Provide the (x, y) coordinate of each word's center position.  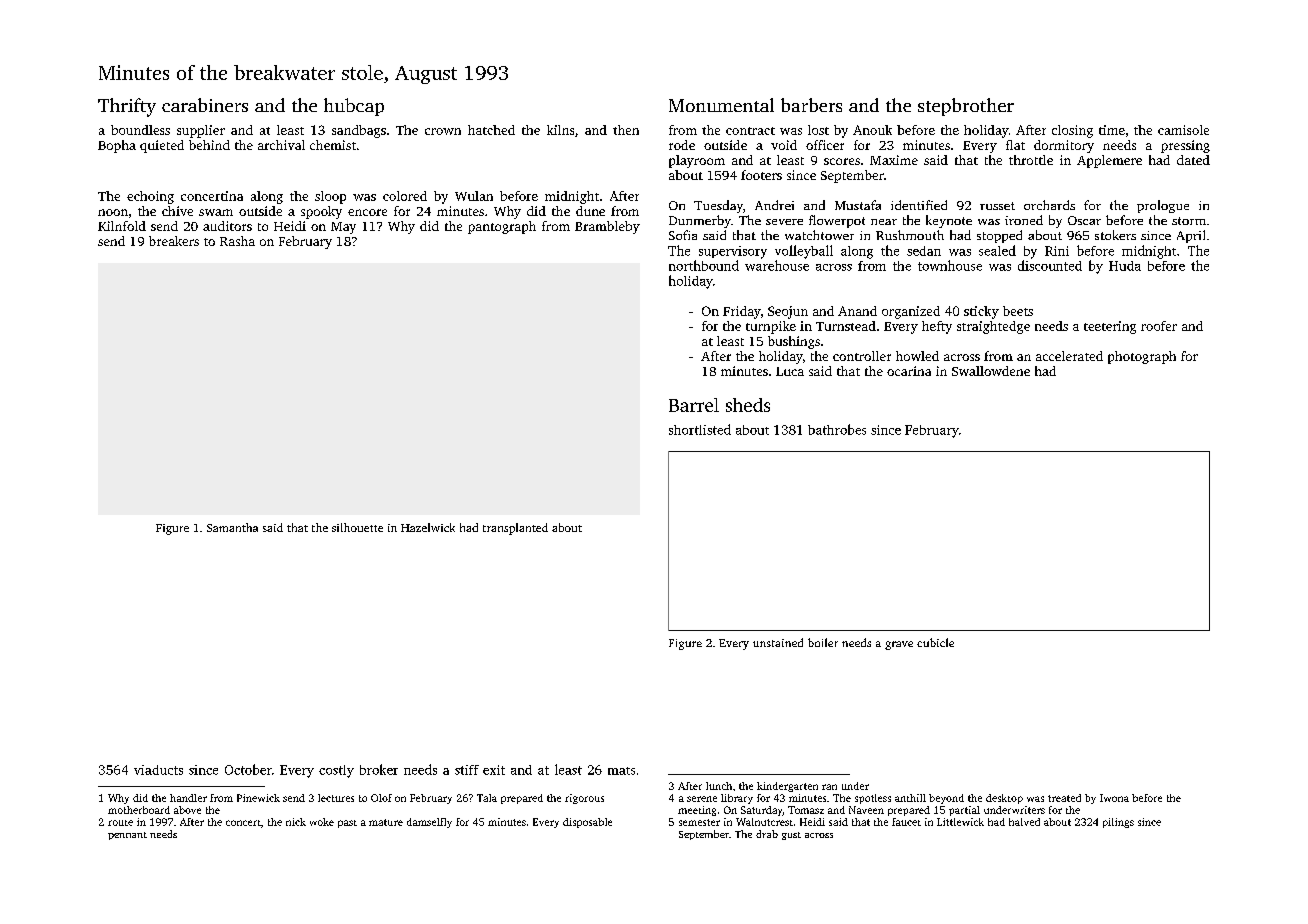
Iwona (1114, 798)
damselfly (429, 823)
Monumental (721, 105)
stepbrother (966, 107)
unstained (778, 642)
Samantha (232, 527)
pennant (127, 836)
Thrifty (127, 107)
